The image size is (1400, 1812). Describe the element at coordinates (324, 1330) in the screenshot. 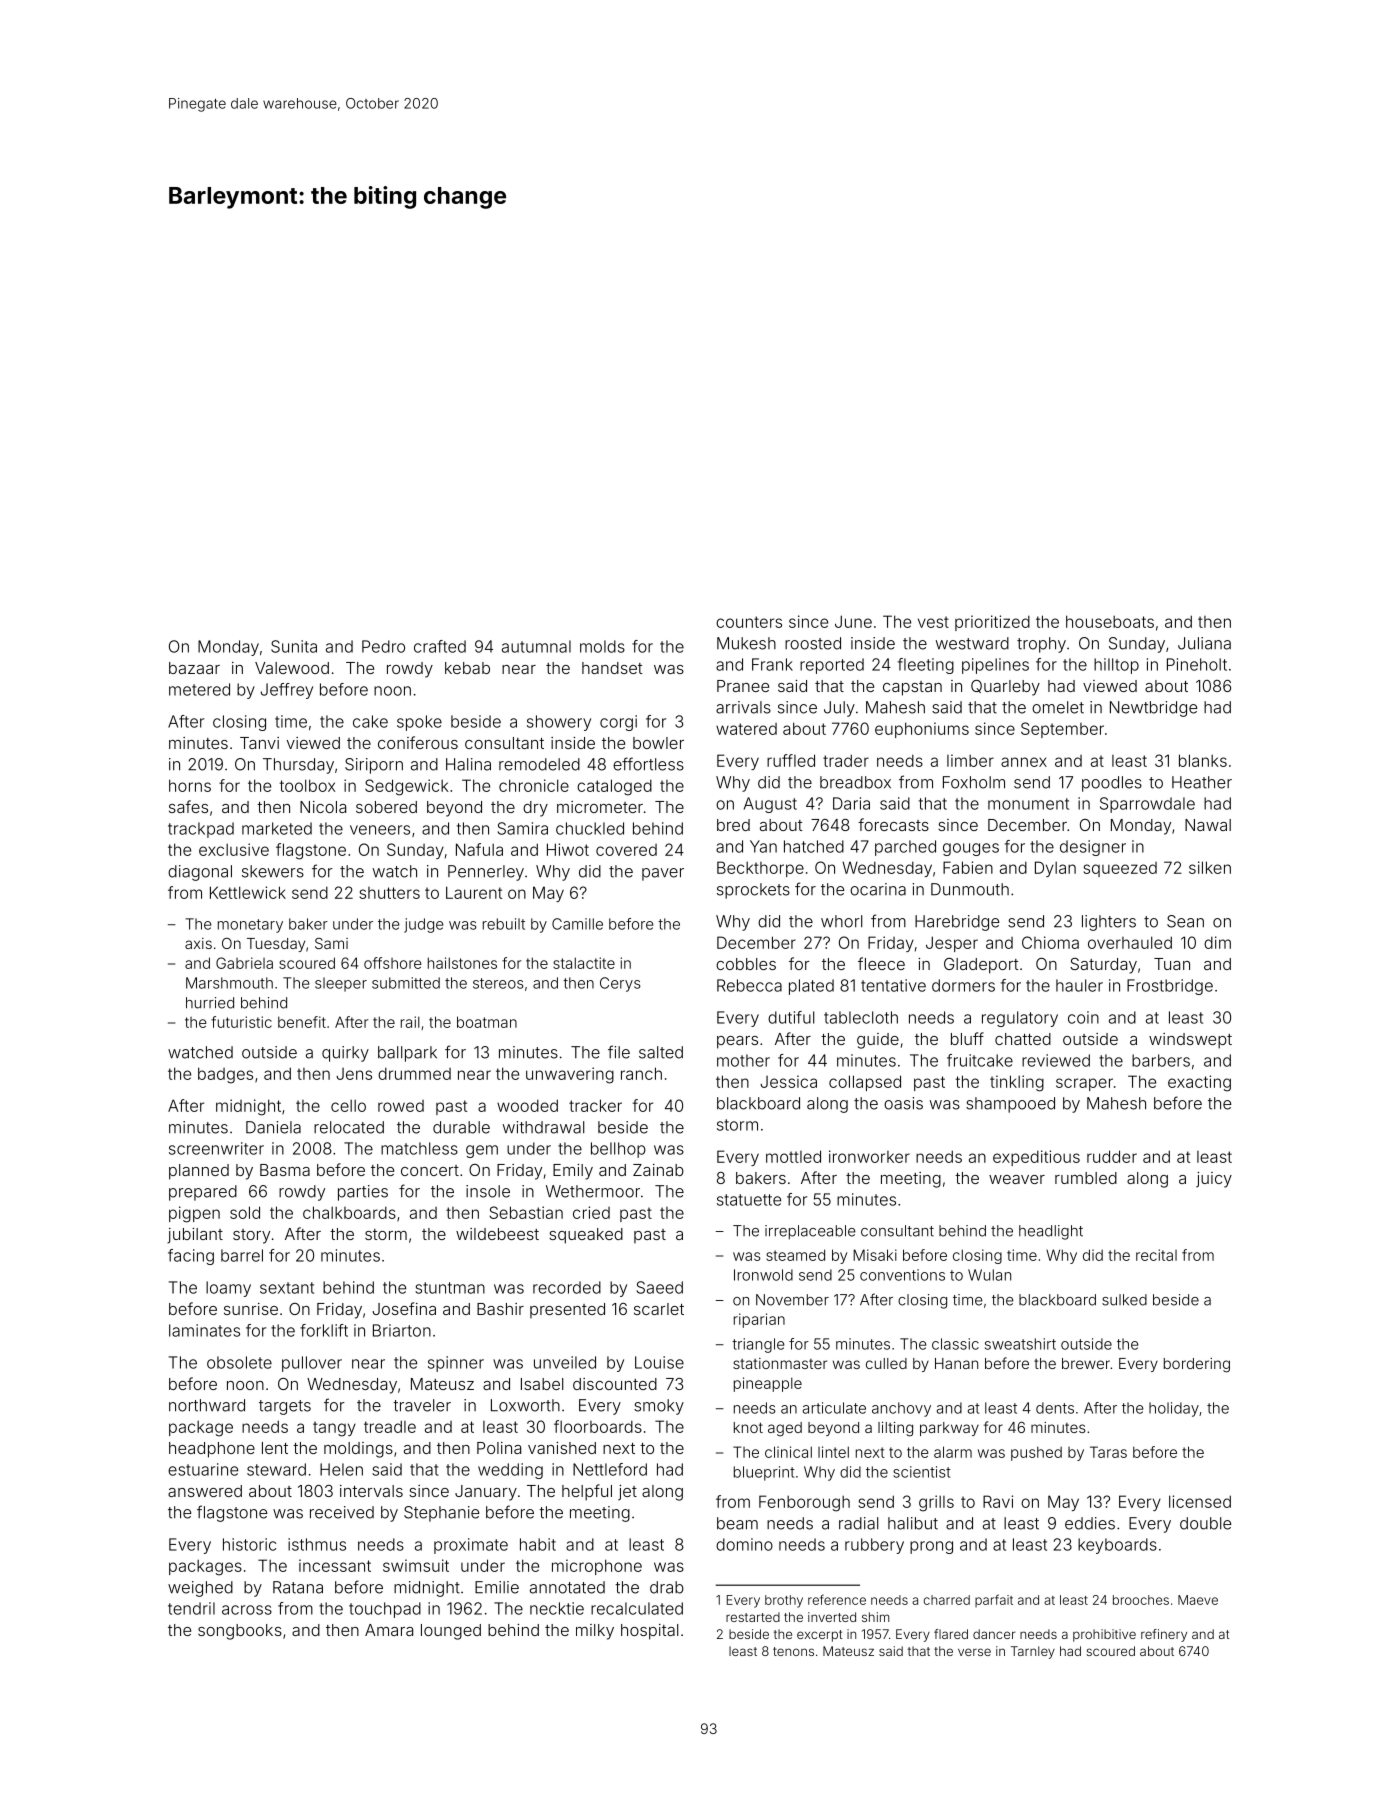

I see `forklift` at that location.
